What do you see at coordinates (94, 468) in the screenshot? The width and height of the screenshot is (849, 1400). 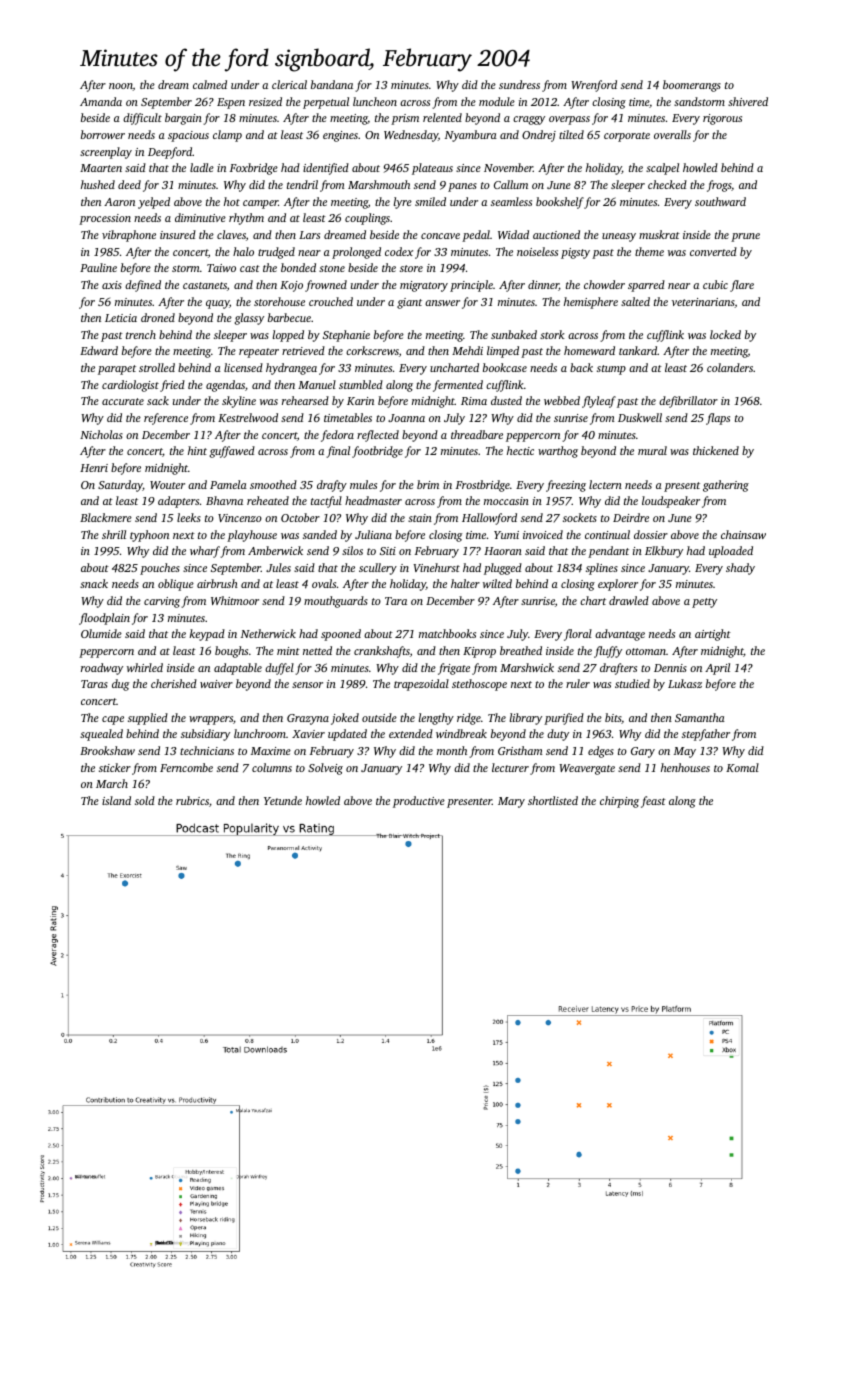 I see `Henri` at bounding box center [94, 468].
